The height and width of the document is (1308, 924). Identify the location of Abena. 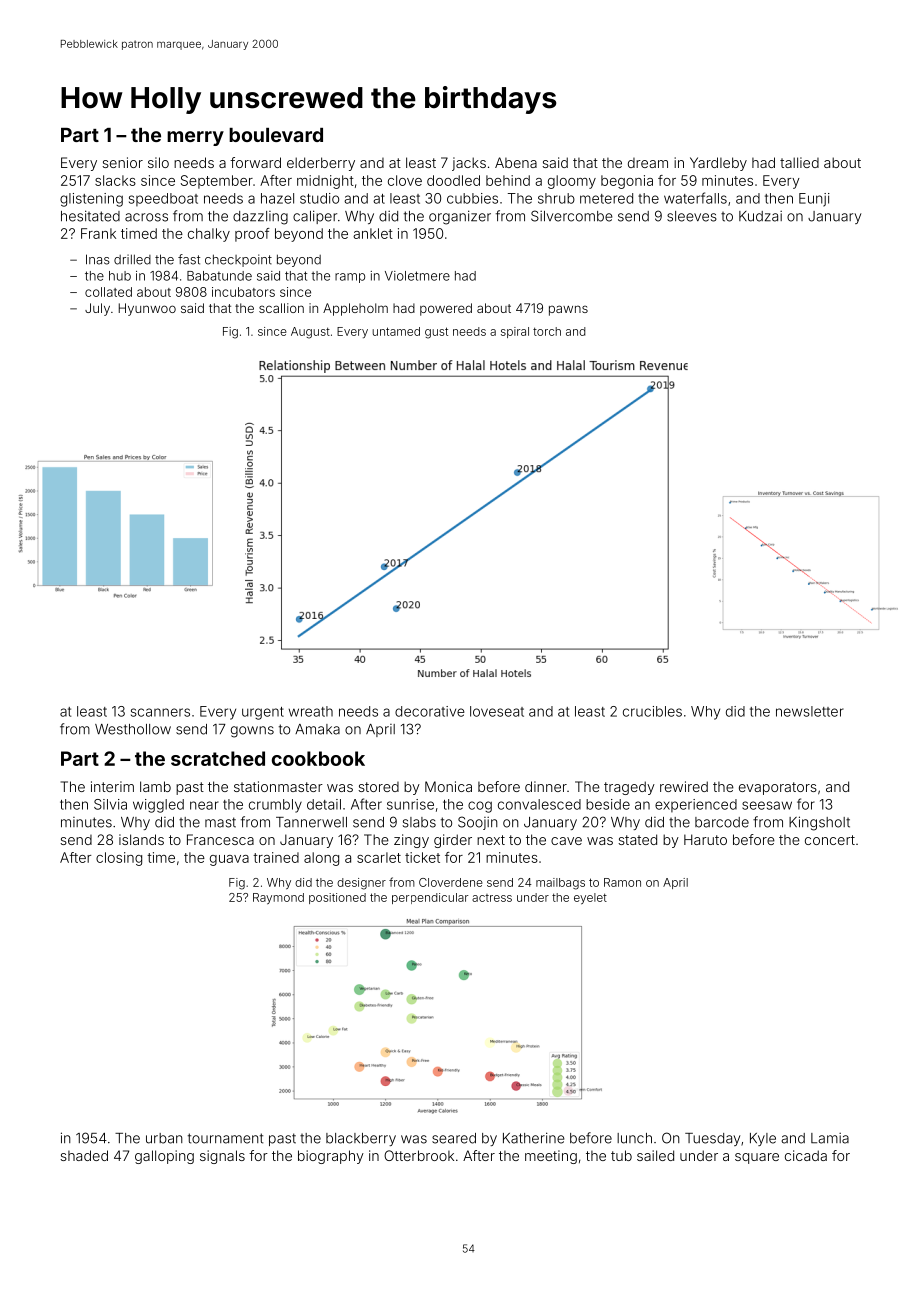
(516, 162).
